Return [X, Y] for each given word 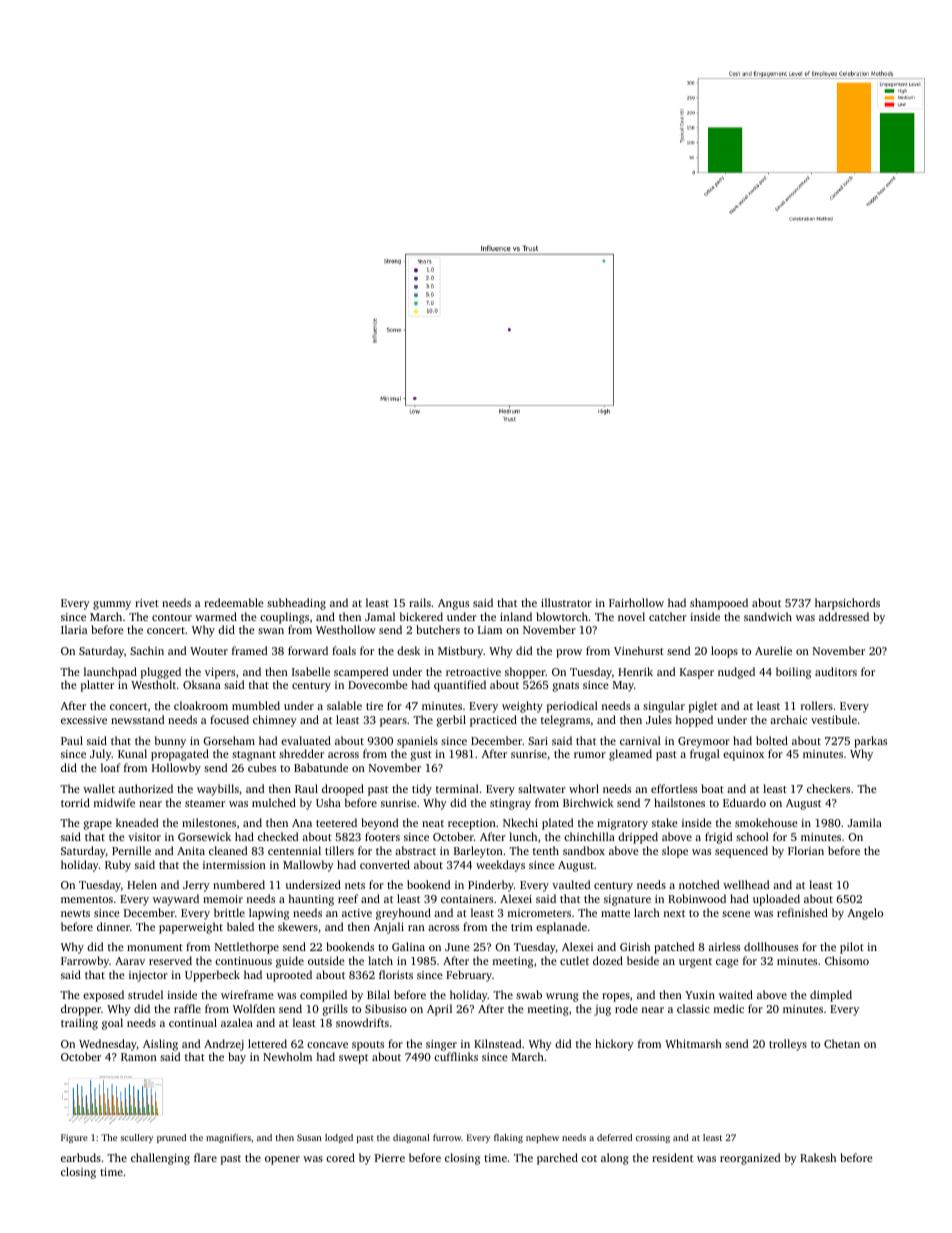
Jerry [196, 886]
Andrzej [224, 1045]
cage [727, 963]
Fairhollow [636, 602]
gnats [566, 687]
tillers [339, 850]
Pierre [390, 1158]
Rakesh [818, 1157]
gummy [112, 605]
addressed [844, 616]
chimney [275, 721]
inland [516, 616]
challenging [160, 1159]
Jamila [865, 822]
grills [335, 1010]
